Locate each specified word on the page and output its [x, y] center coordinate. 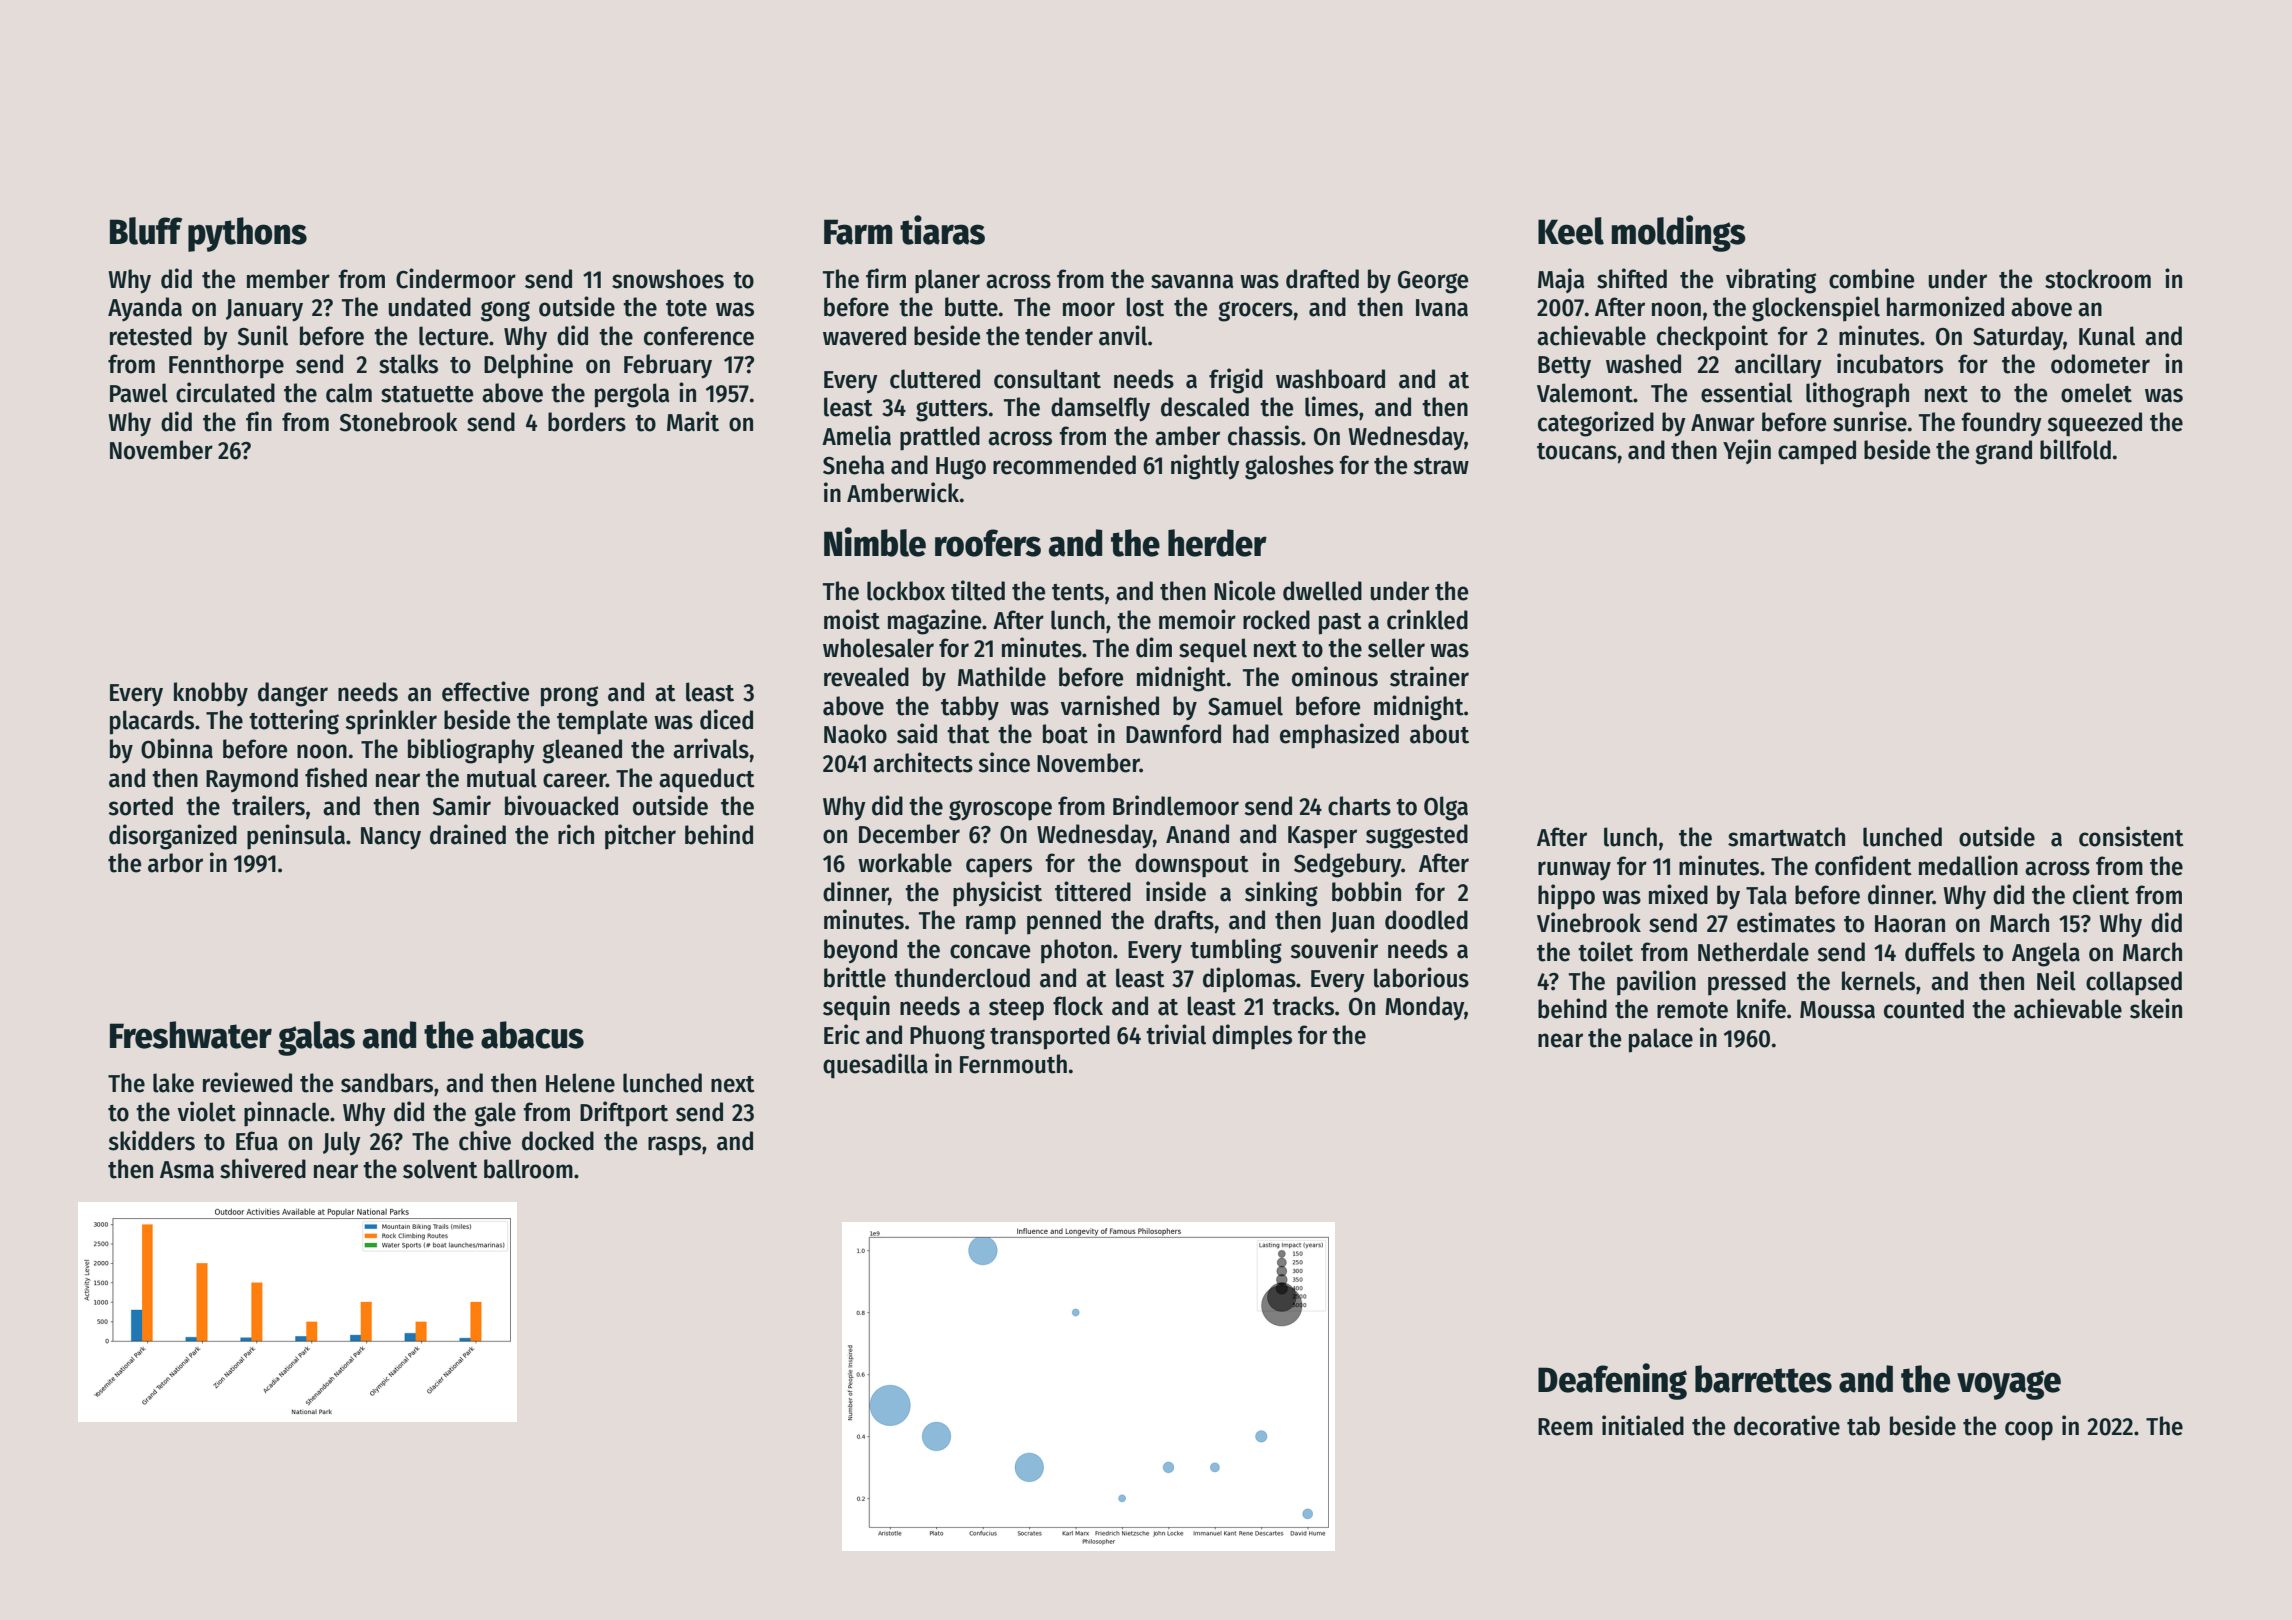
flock [1078, 1006]
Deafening [1612, 1381]
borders [587, 422]
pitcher [640, 837]
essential [1746, 392]
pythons [247, 234]
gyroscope [1000, 810]
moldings [1678, 233]
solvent [440, 1169]
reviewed [247, 1082]
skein [2156, 1008]
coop [2029, 1431]
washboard [1330, 379]
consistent [2131, 836]
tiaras [942, 230]
